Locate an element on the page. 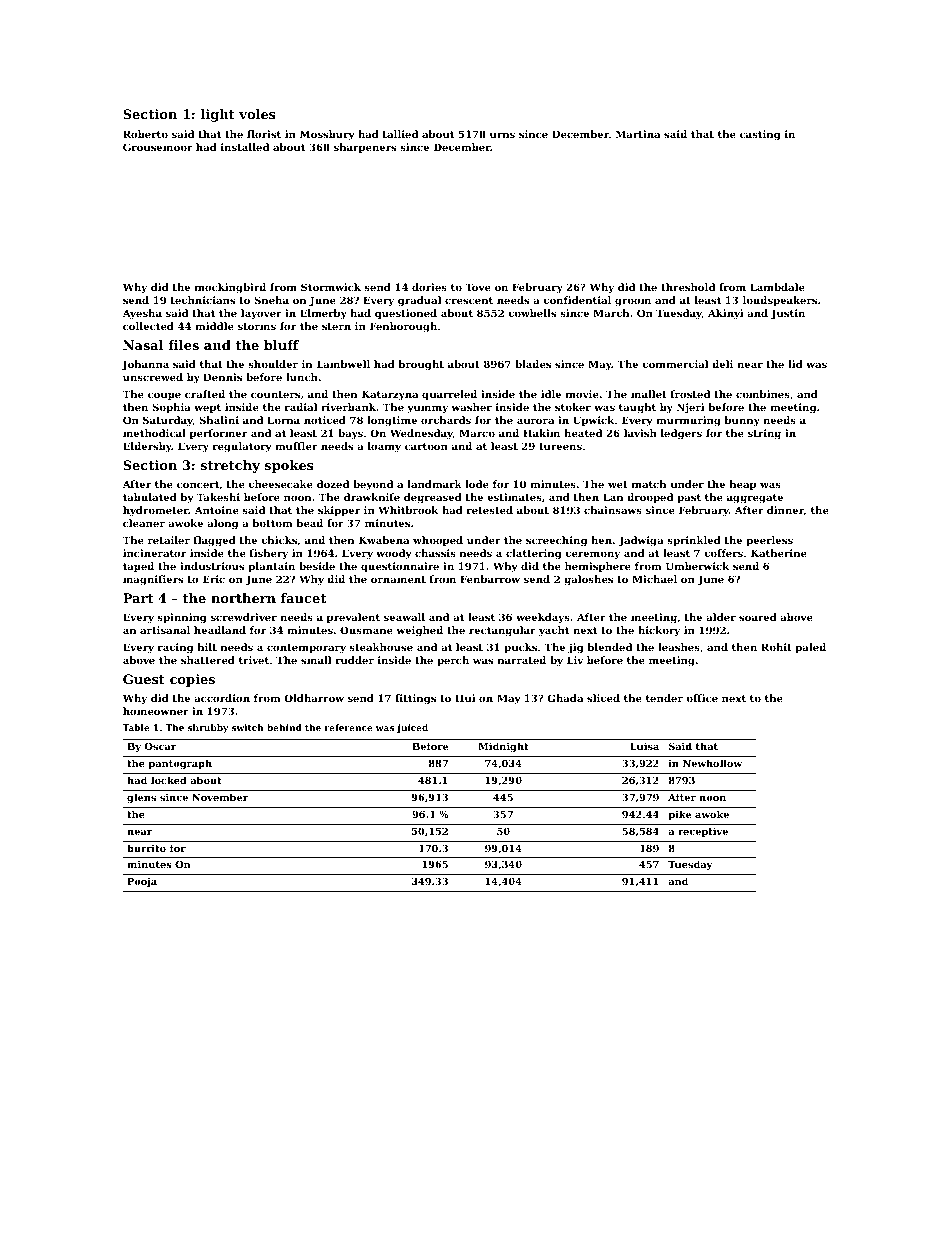  flagged is located at coordinates (215, 541).
